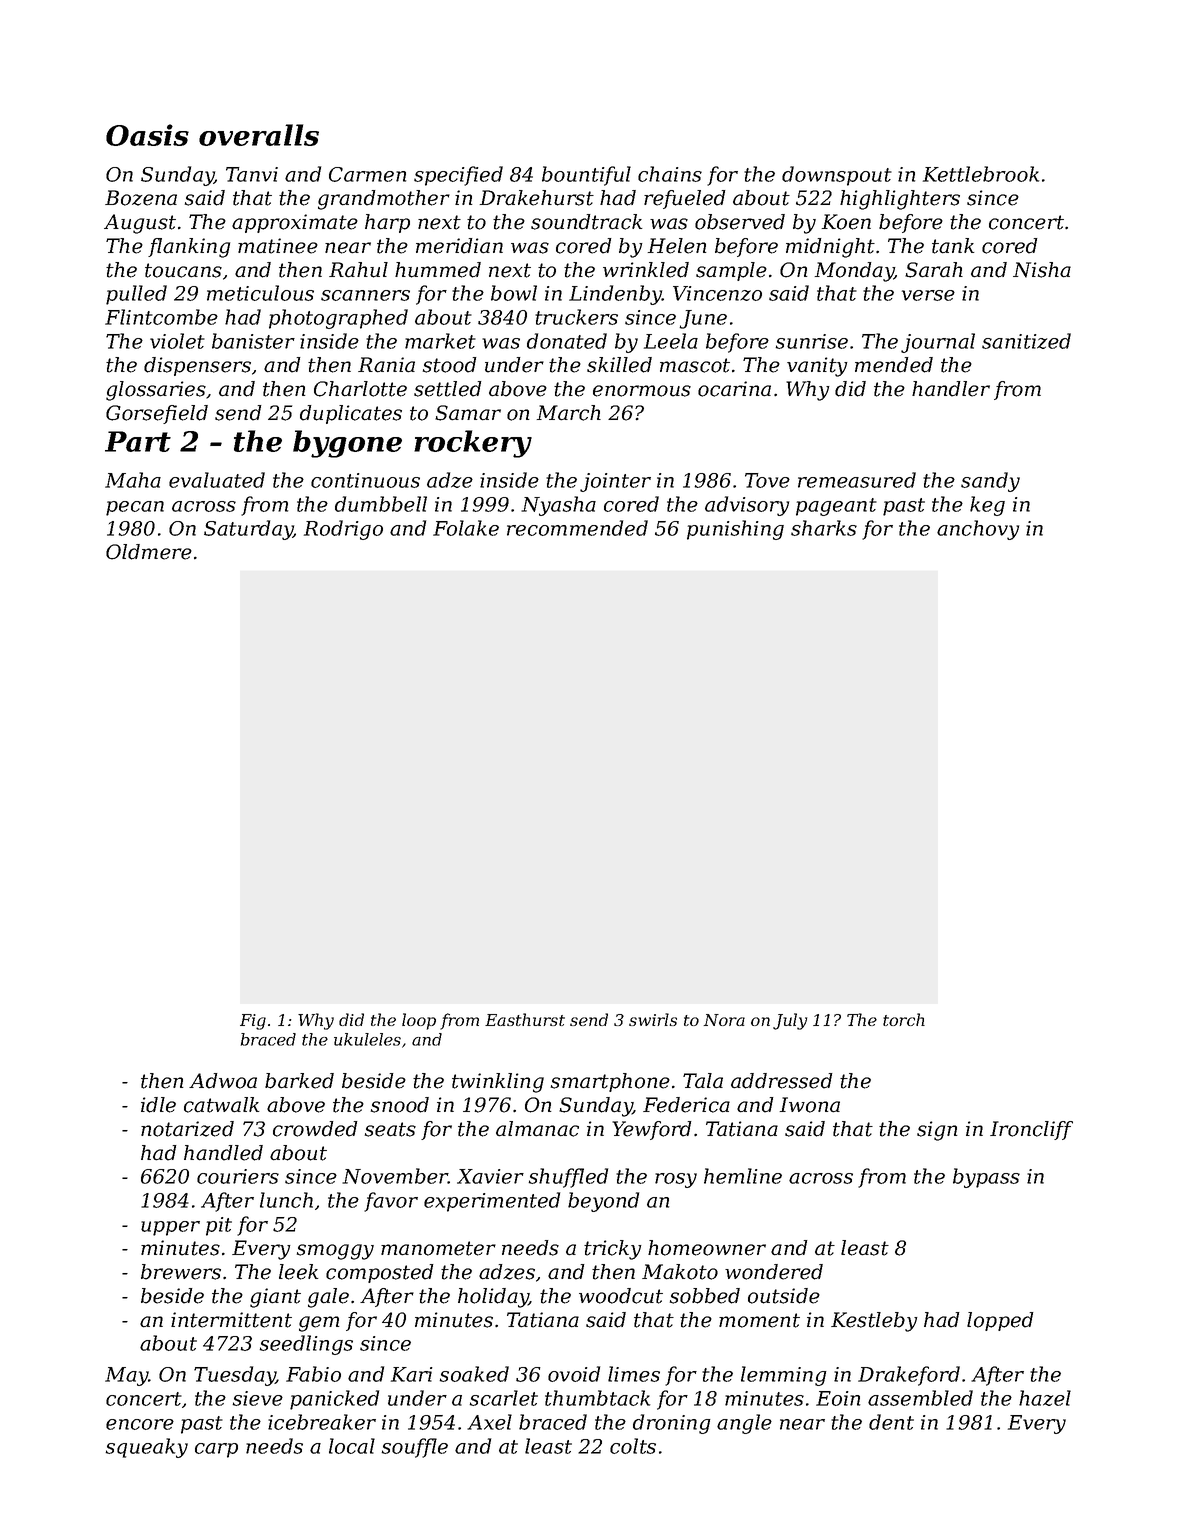 The height and width of the screenshot is (1524, 1178). Describe the element at coordinates (740, 222) in the screenshot. I see `observed` at that location.
